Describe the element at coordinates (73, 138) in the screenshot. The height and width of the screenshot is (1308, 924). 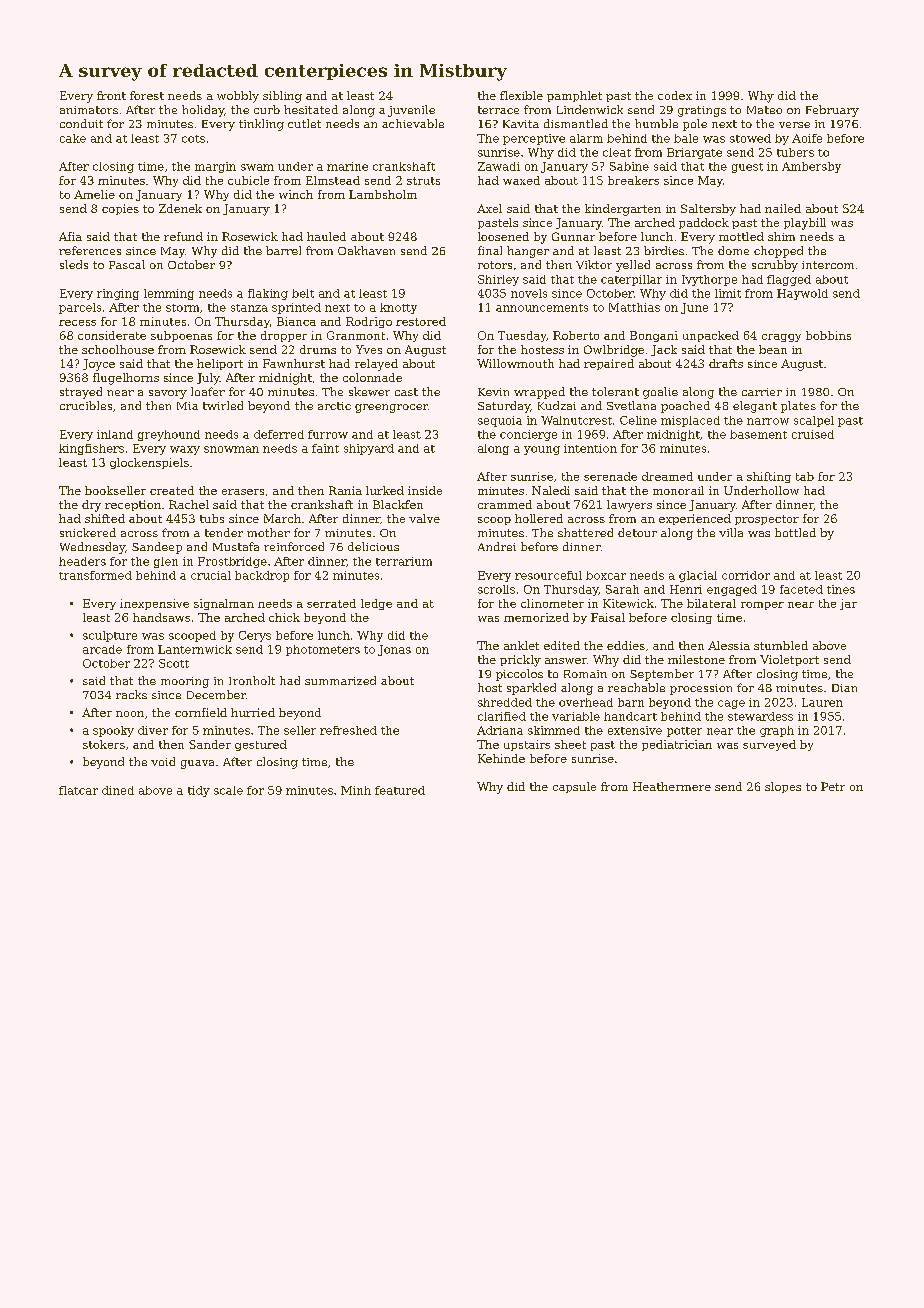
I see `cake` at that location.
